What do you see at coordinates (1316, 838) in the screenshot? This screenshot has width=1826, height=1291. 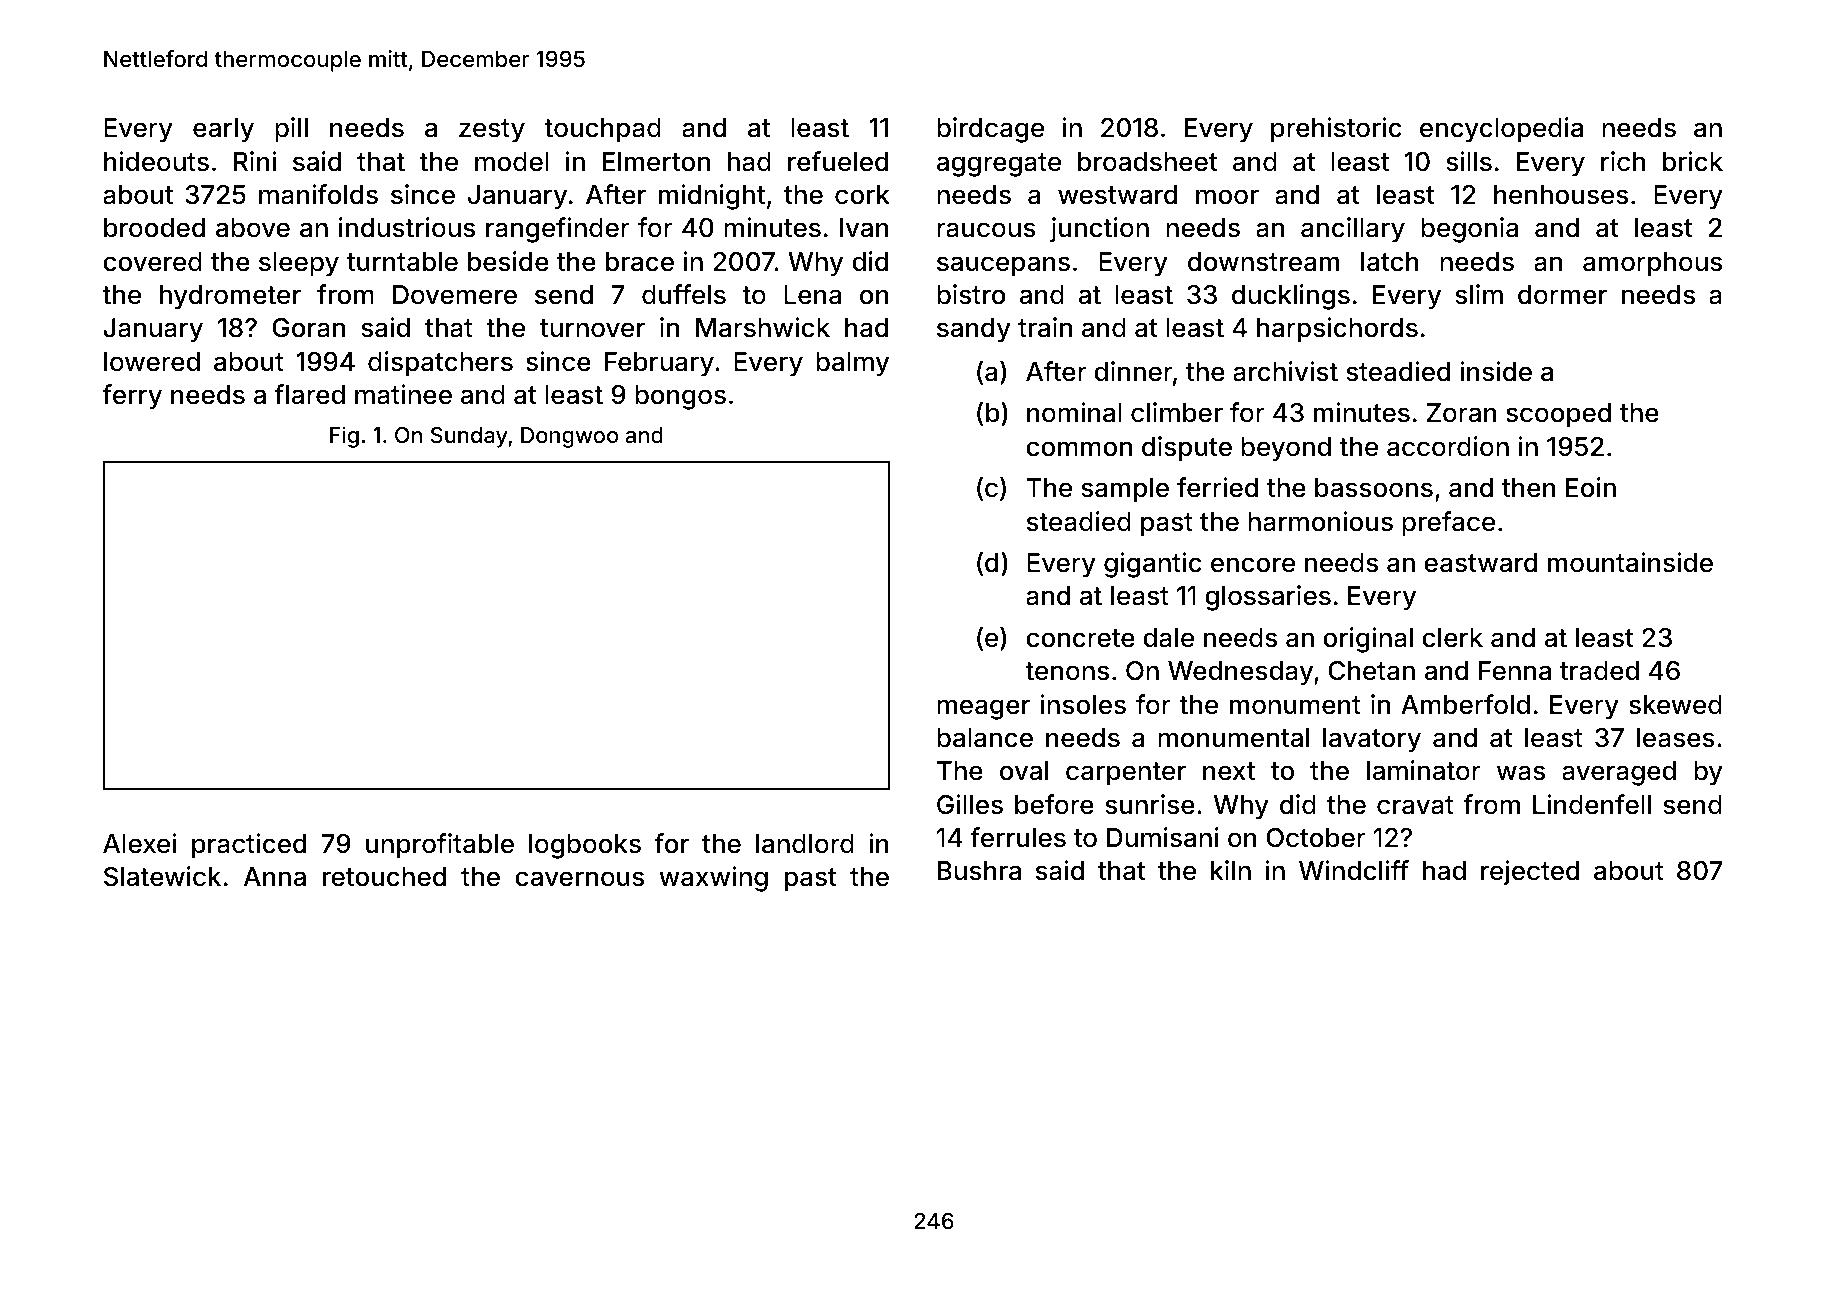 I see `October` at bounding box center [1316, 838].
